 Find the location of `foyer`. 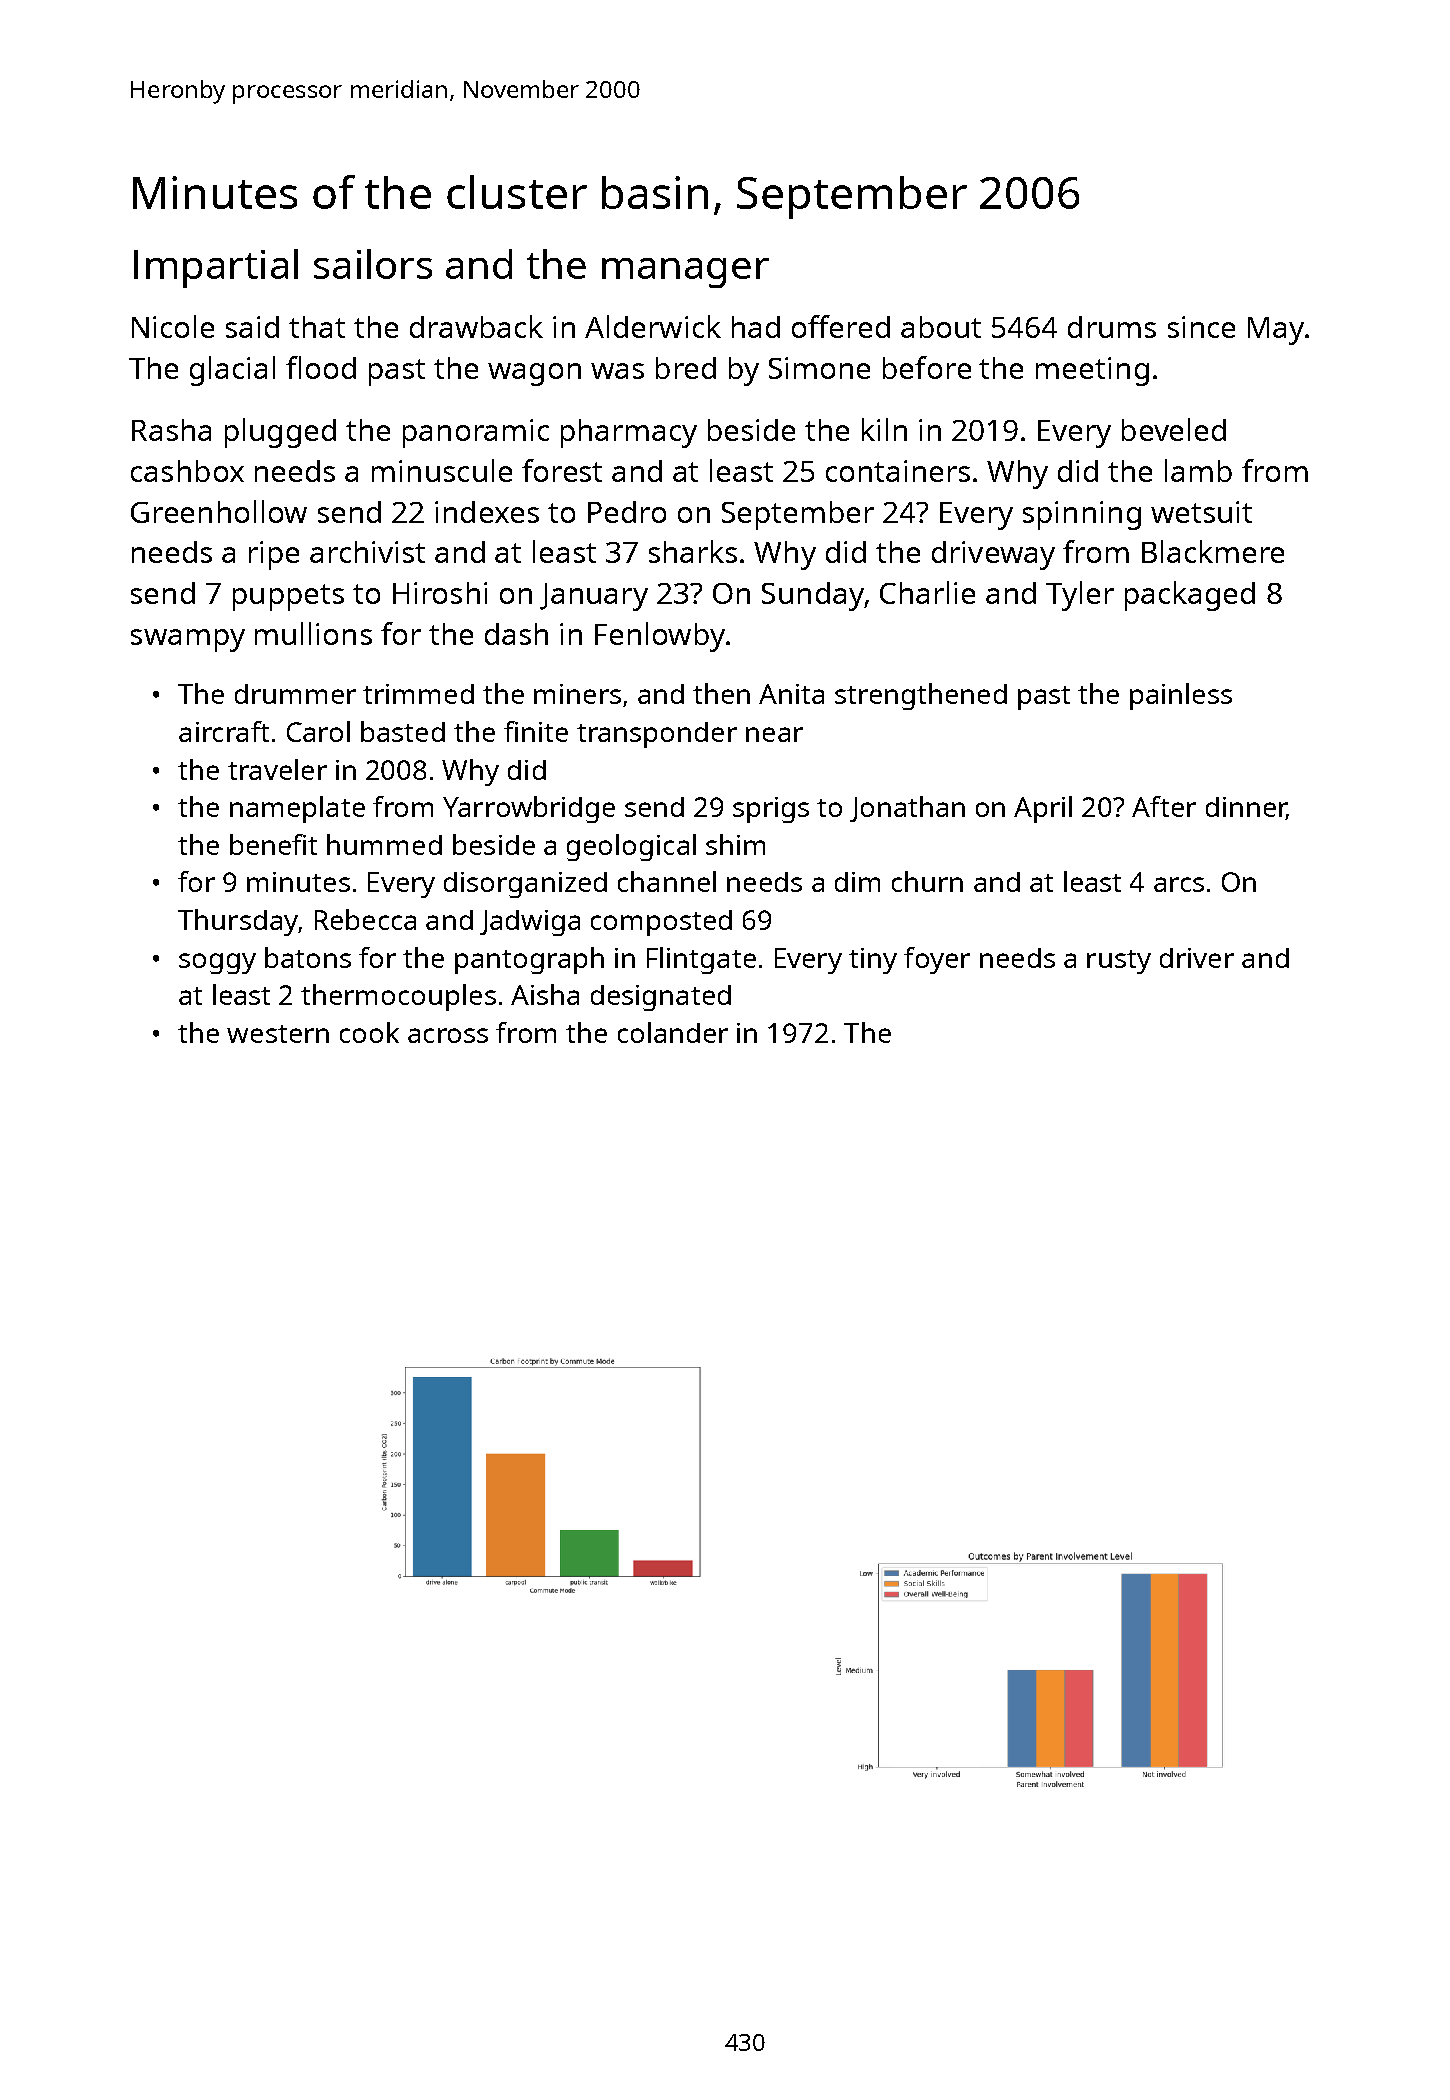

foyer is located at coordinates (937, 960).
